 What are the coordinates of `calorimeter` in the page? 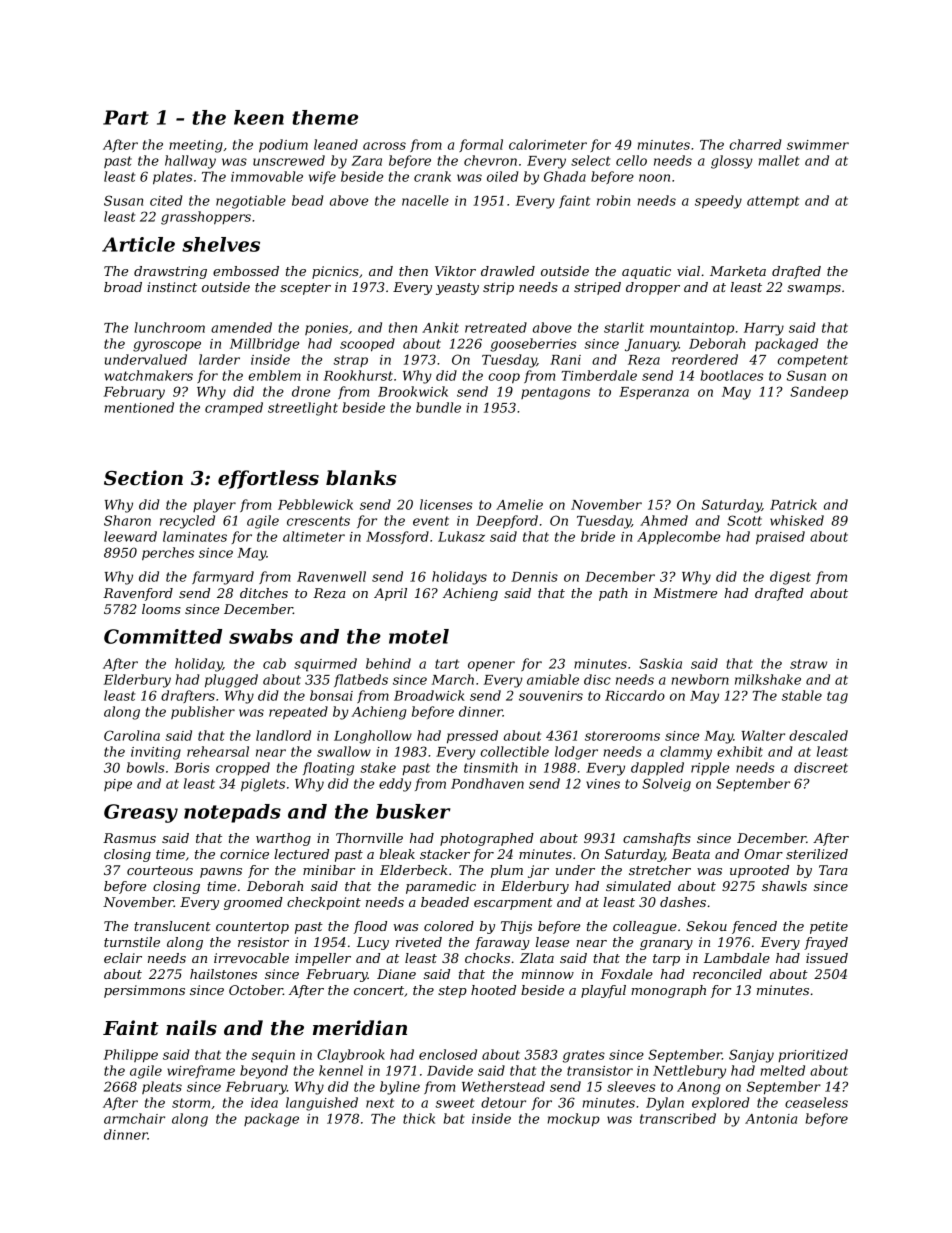 It's located at (548, 144).
